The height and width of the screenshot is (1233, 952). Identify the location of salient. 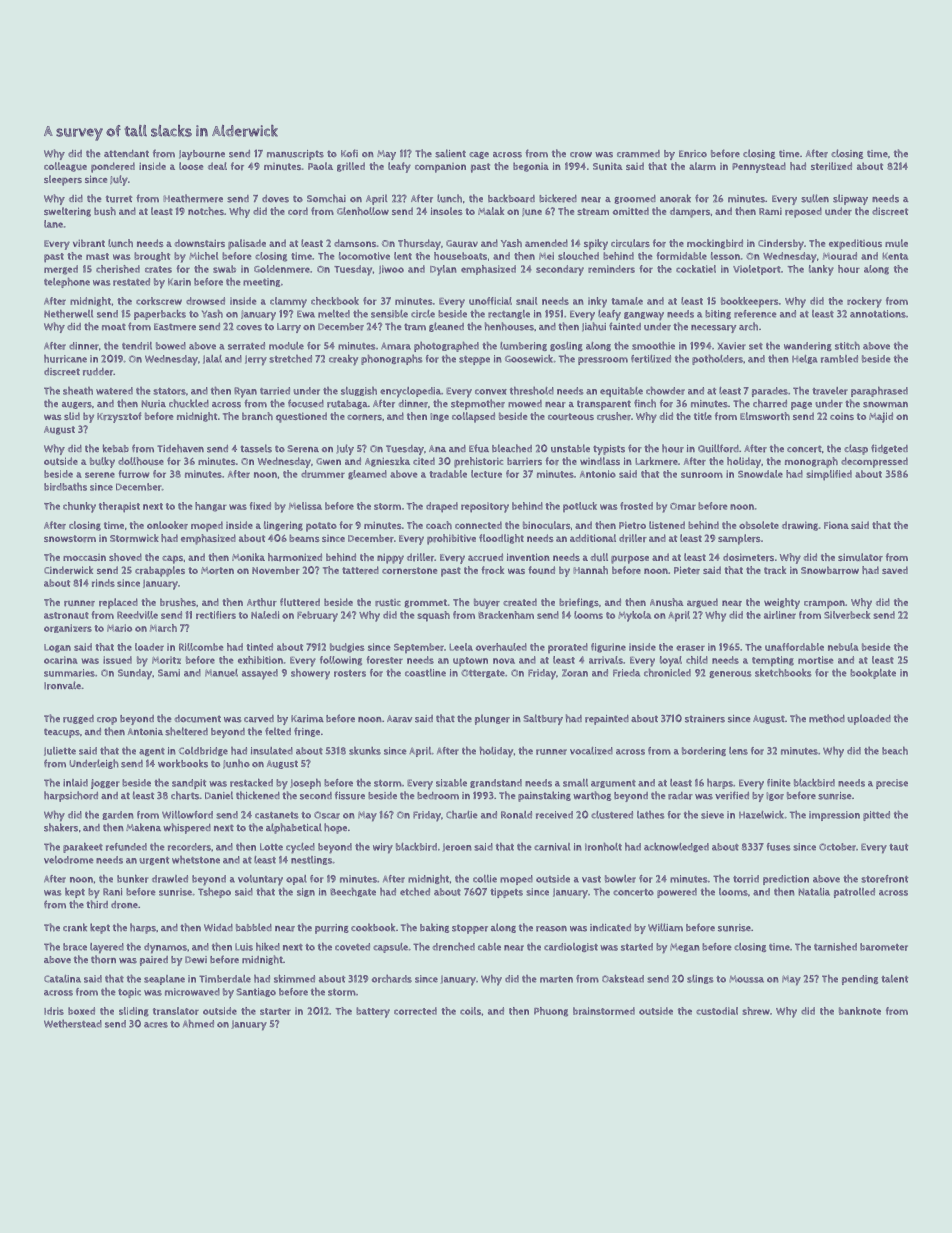
(450, 153).
